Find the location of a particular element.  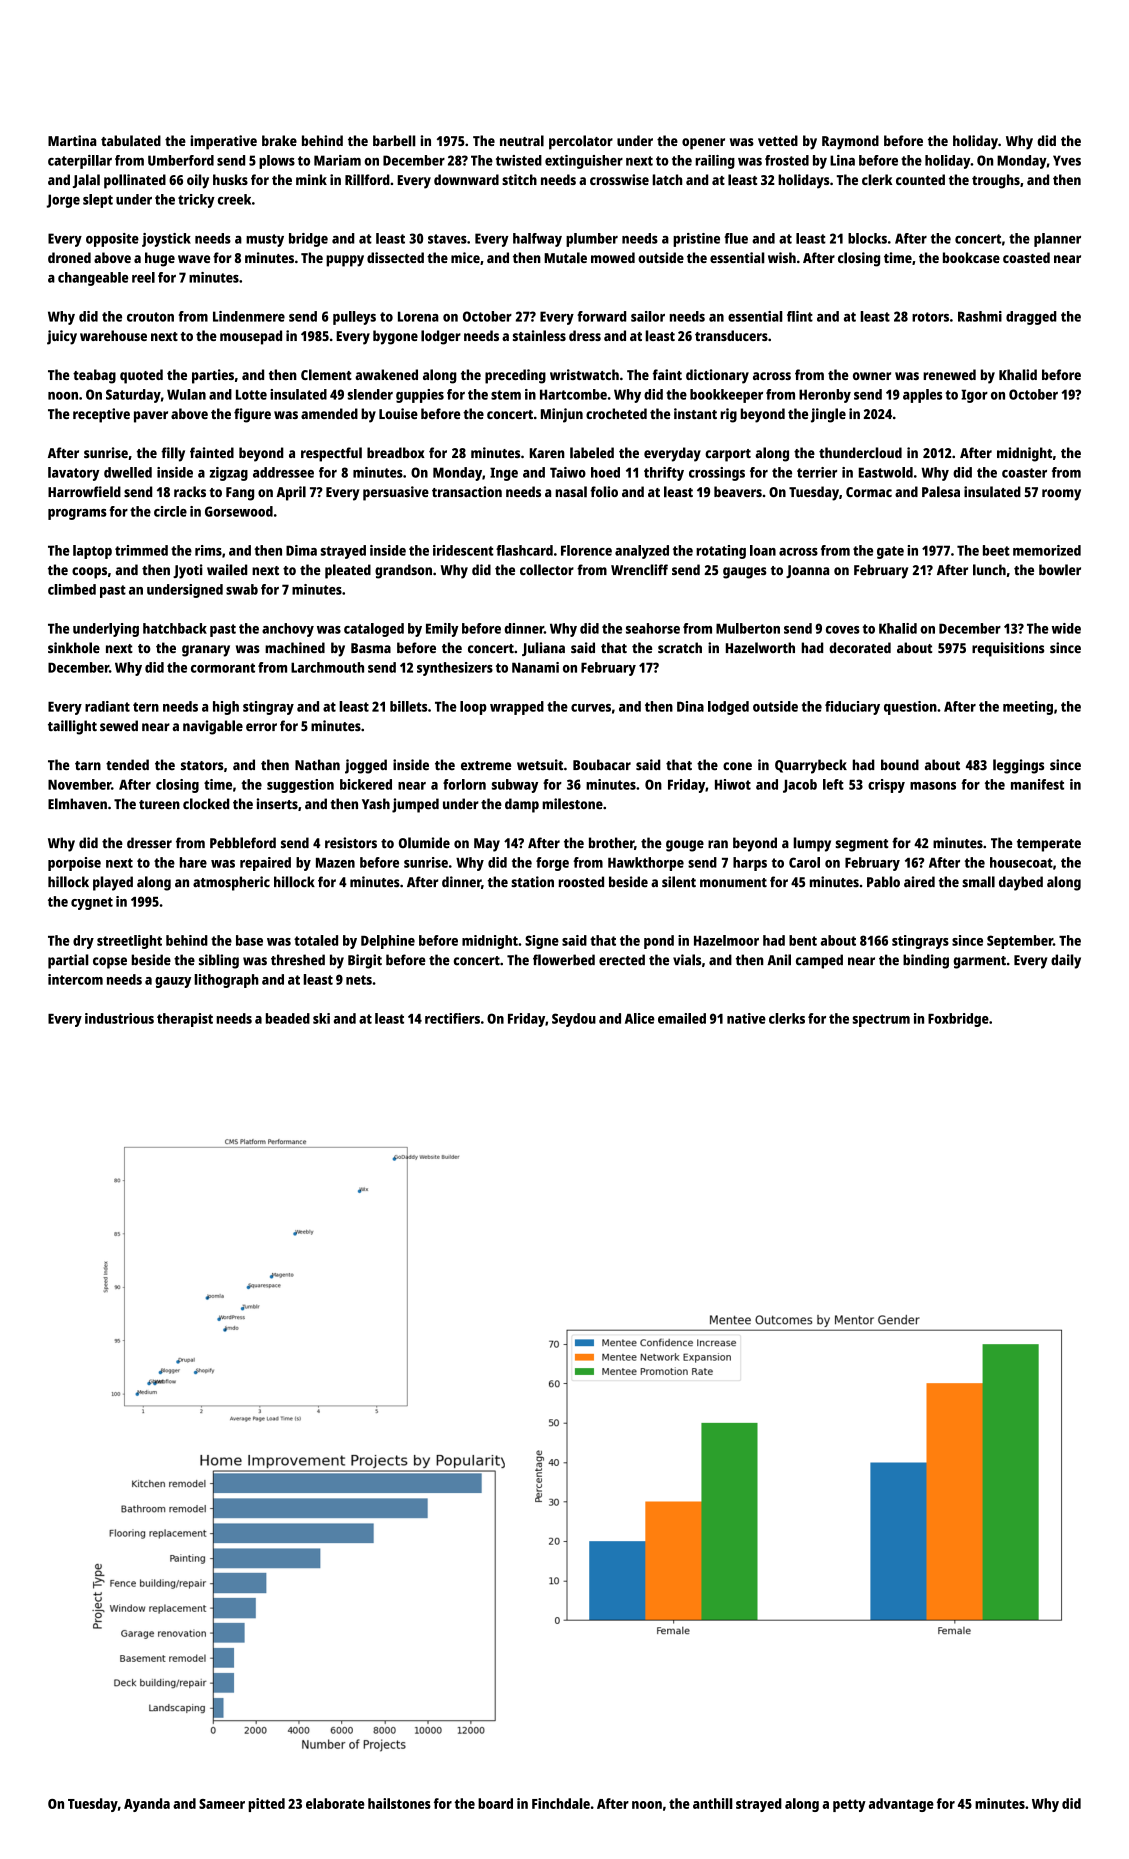

advantage is located at coordinates (901, 1805).
